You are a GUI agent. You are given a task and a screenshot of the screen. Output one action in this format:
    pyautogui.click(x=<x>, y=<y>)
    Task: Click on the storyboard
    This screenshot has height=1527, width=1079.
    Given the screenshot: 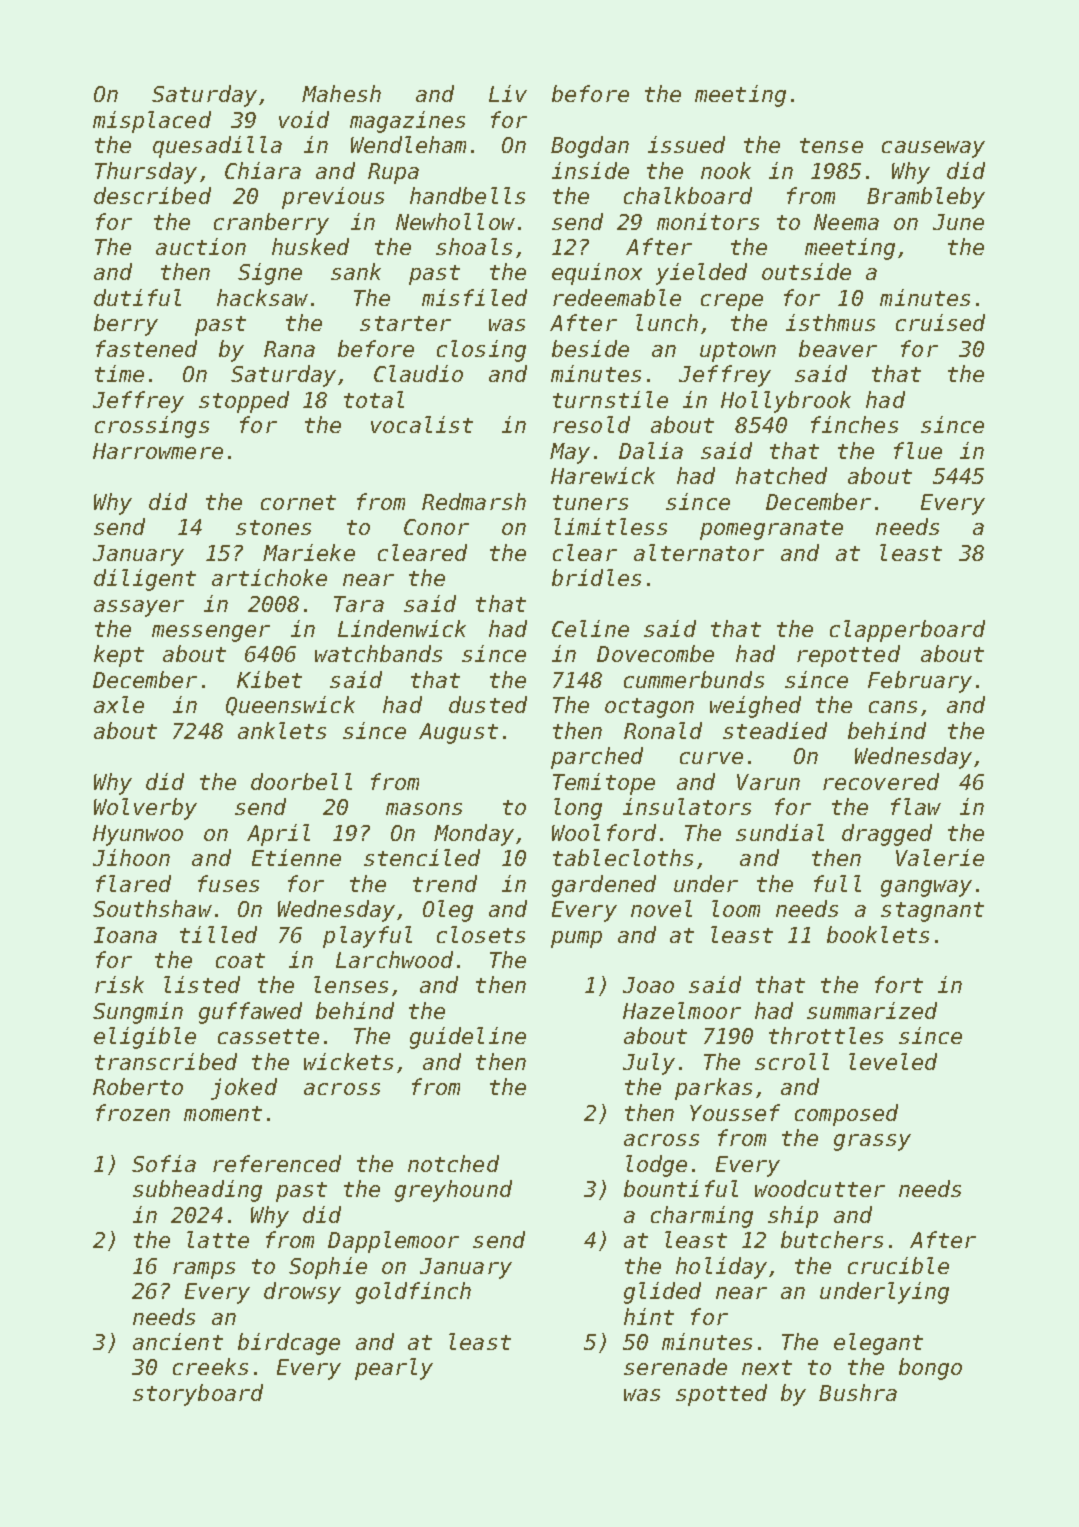 What is the action you would take?
    pyautogui.click(x=198, y=1395)
